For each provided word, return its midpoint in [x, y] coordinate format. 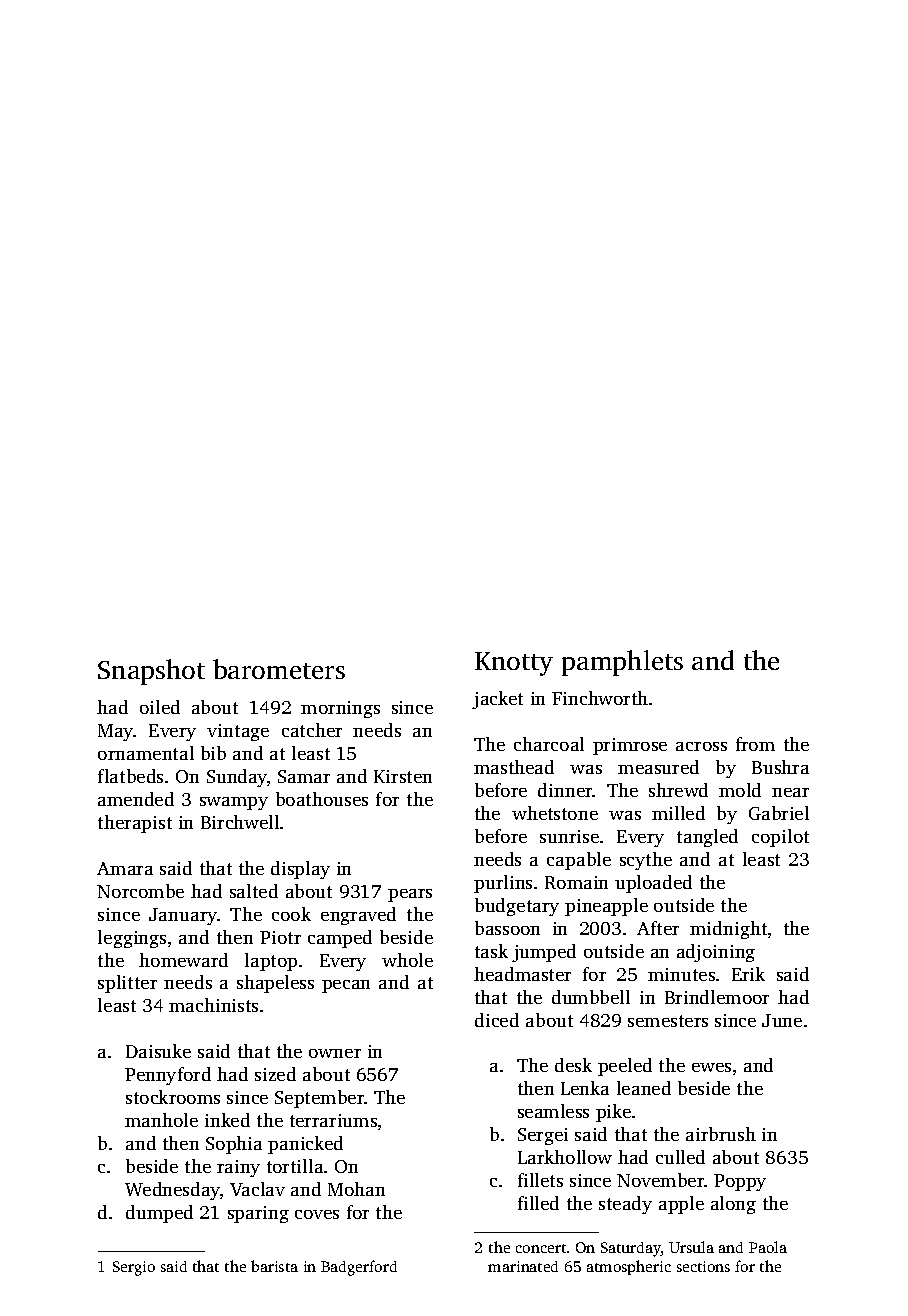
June [782, 1020]
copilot [780, 838]
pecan [346, 986]
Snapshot [151, 672]
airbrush [721, 1134]
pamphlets [622, 663]
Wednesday [172, 1191]
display [300, 870]
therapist [135, 824]
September [319, 1099]
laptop [271, 962]
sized [275, 1074]
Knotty [514, 664]
